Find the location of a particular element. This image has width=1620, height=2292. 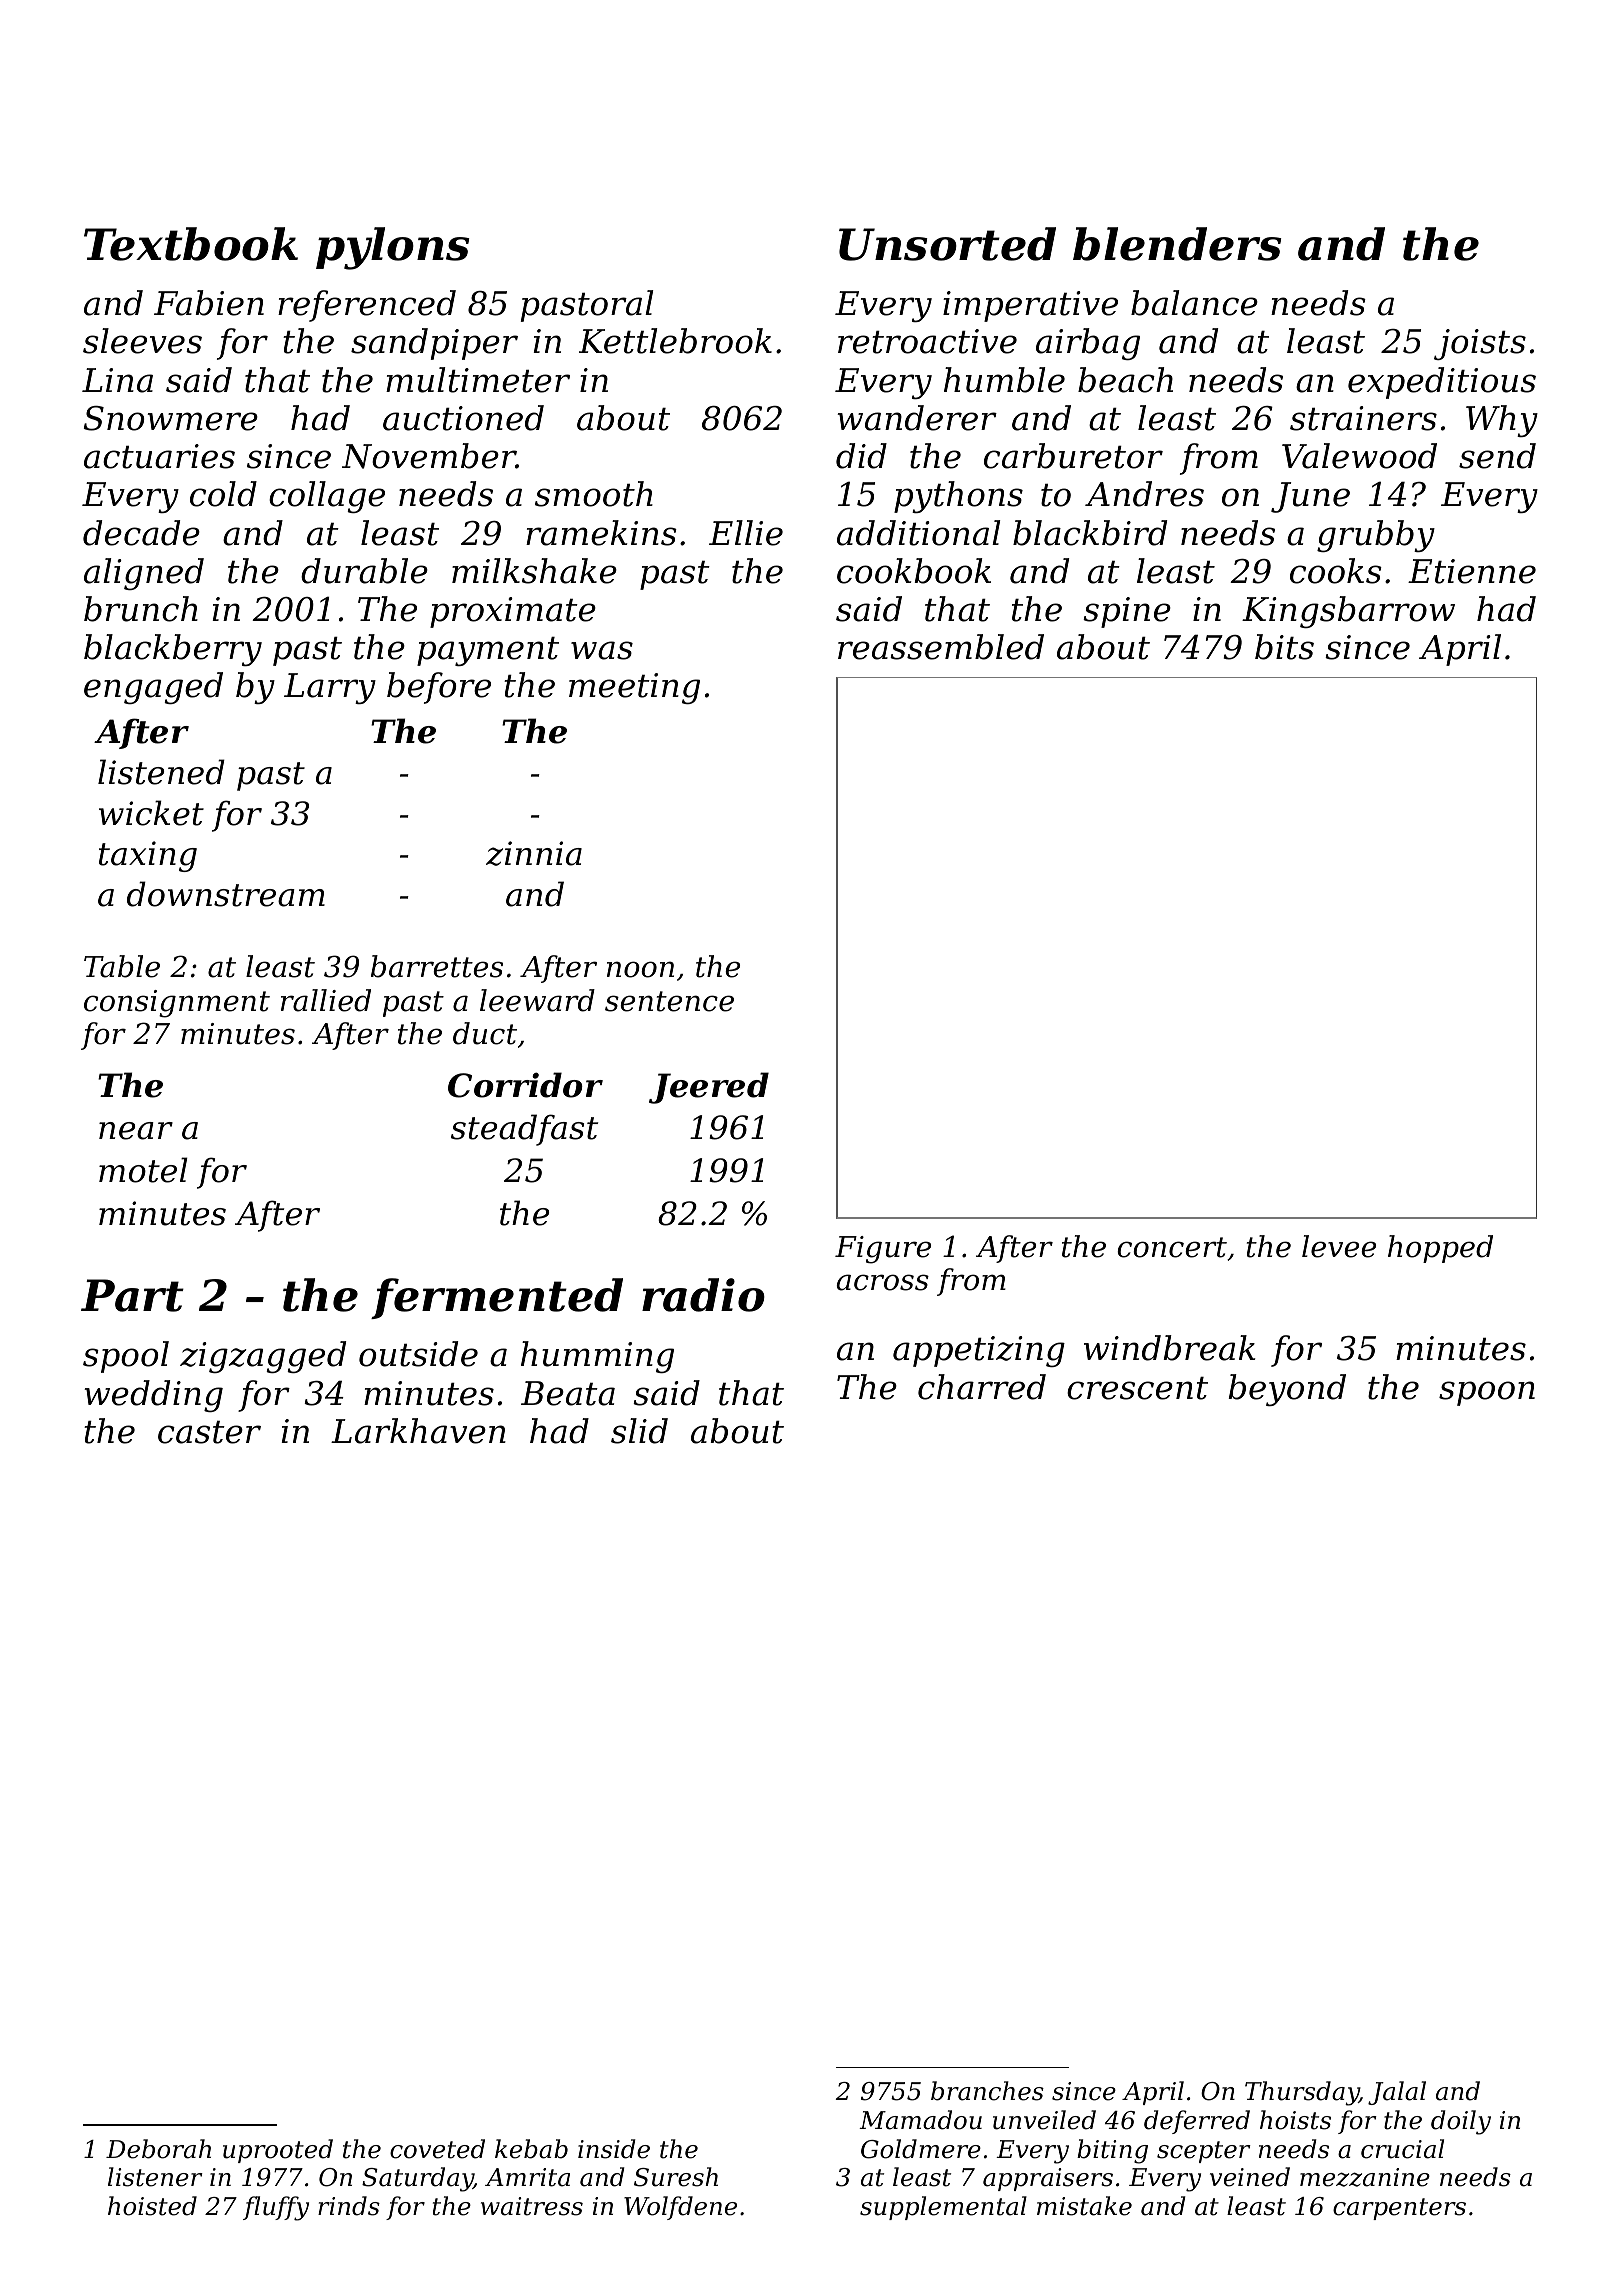

carpenters is located at coordinates (1399, 2209).
